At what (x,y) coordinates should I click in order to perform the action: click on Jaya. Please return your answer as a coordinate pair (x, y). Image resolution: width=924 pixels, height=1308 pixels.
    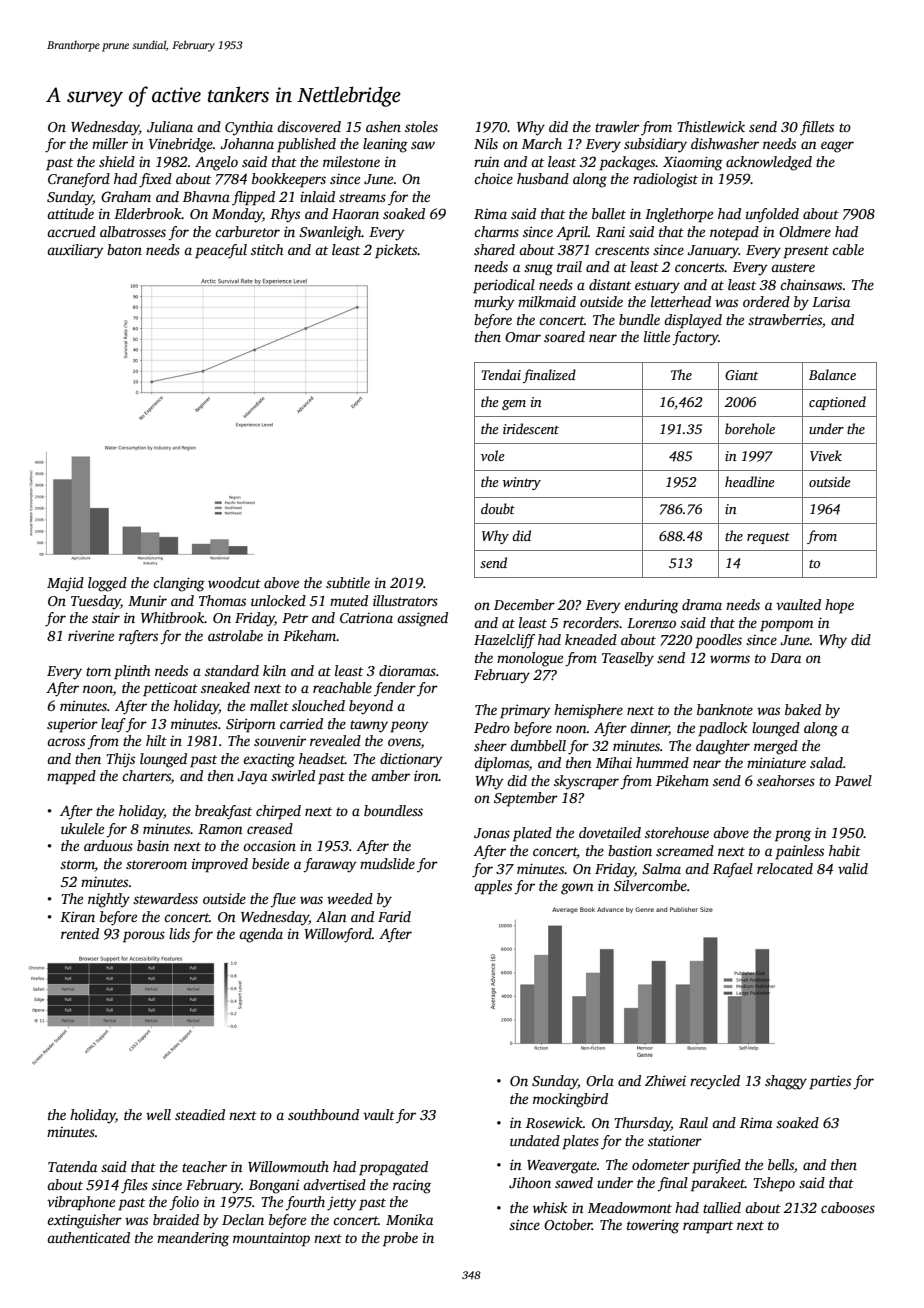
    Looking at the image, I should click on (252, 778).
